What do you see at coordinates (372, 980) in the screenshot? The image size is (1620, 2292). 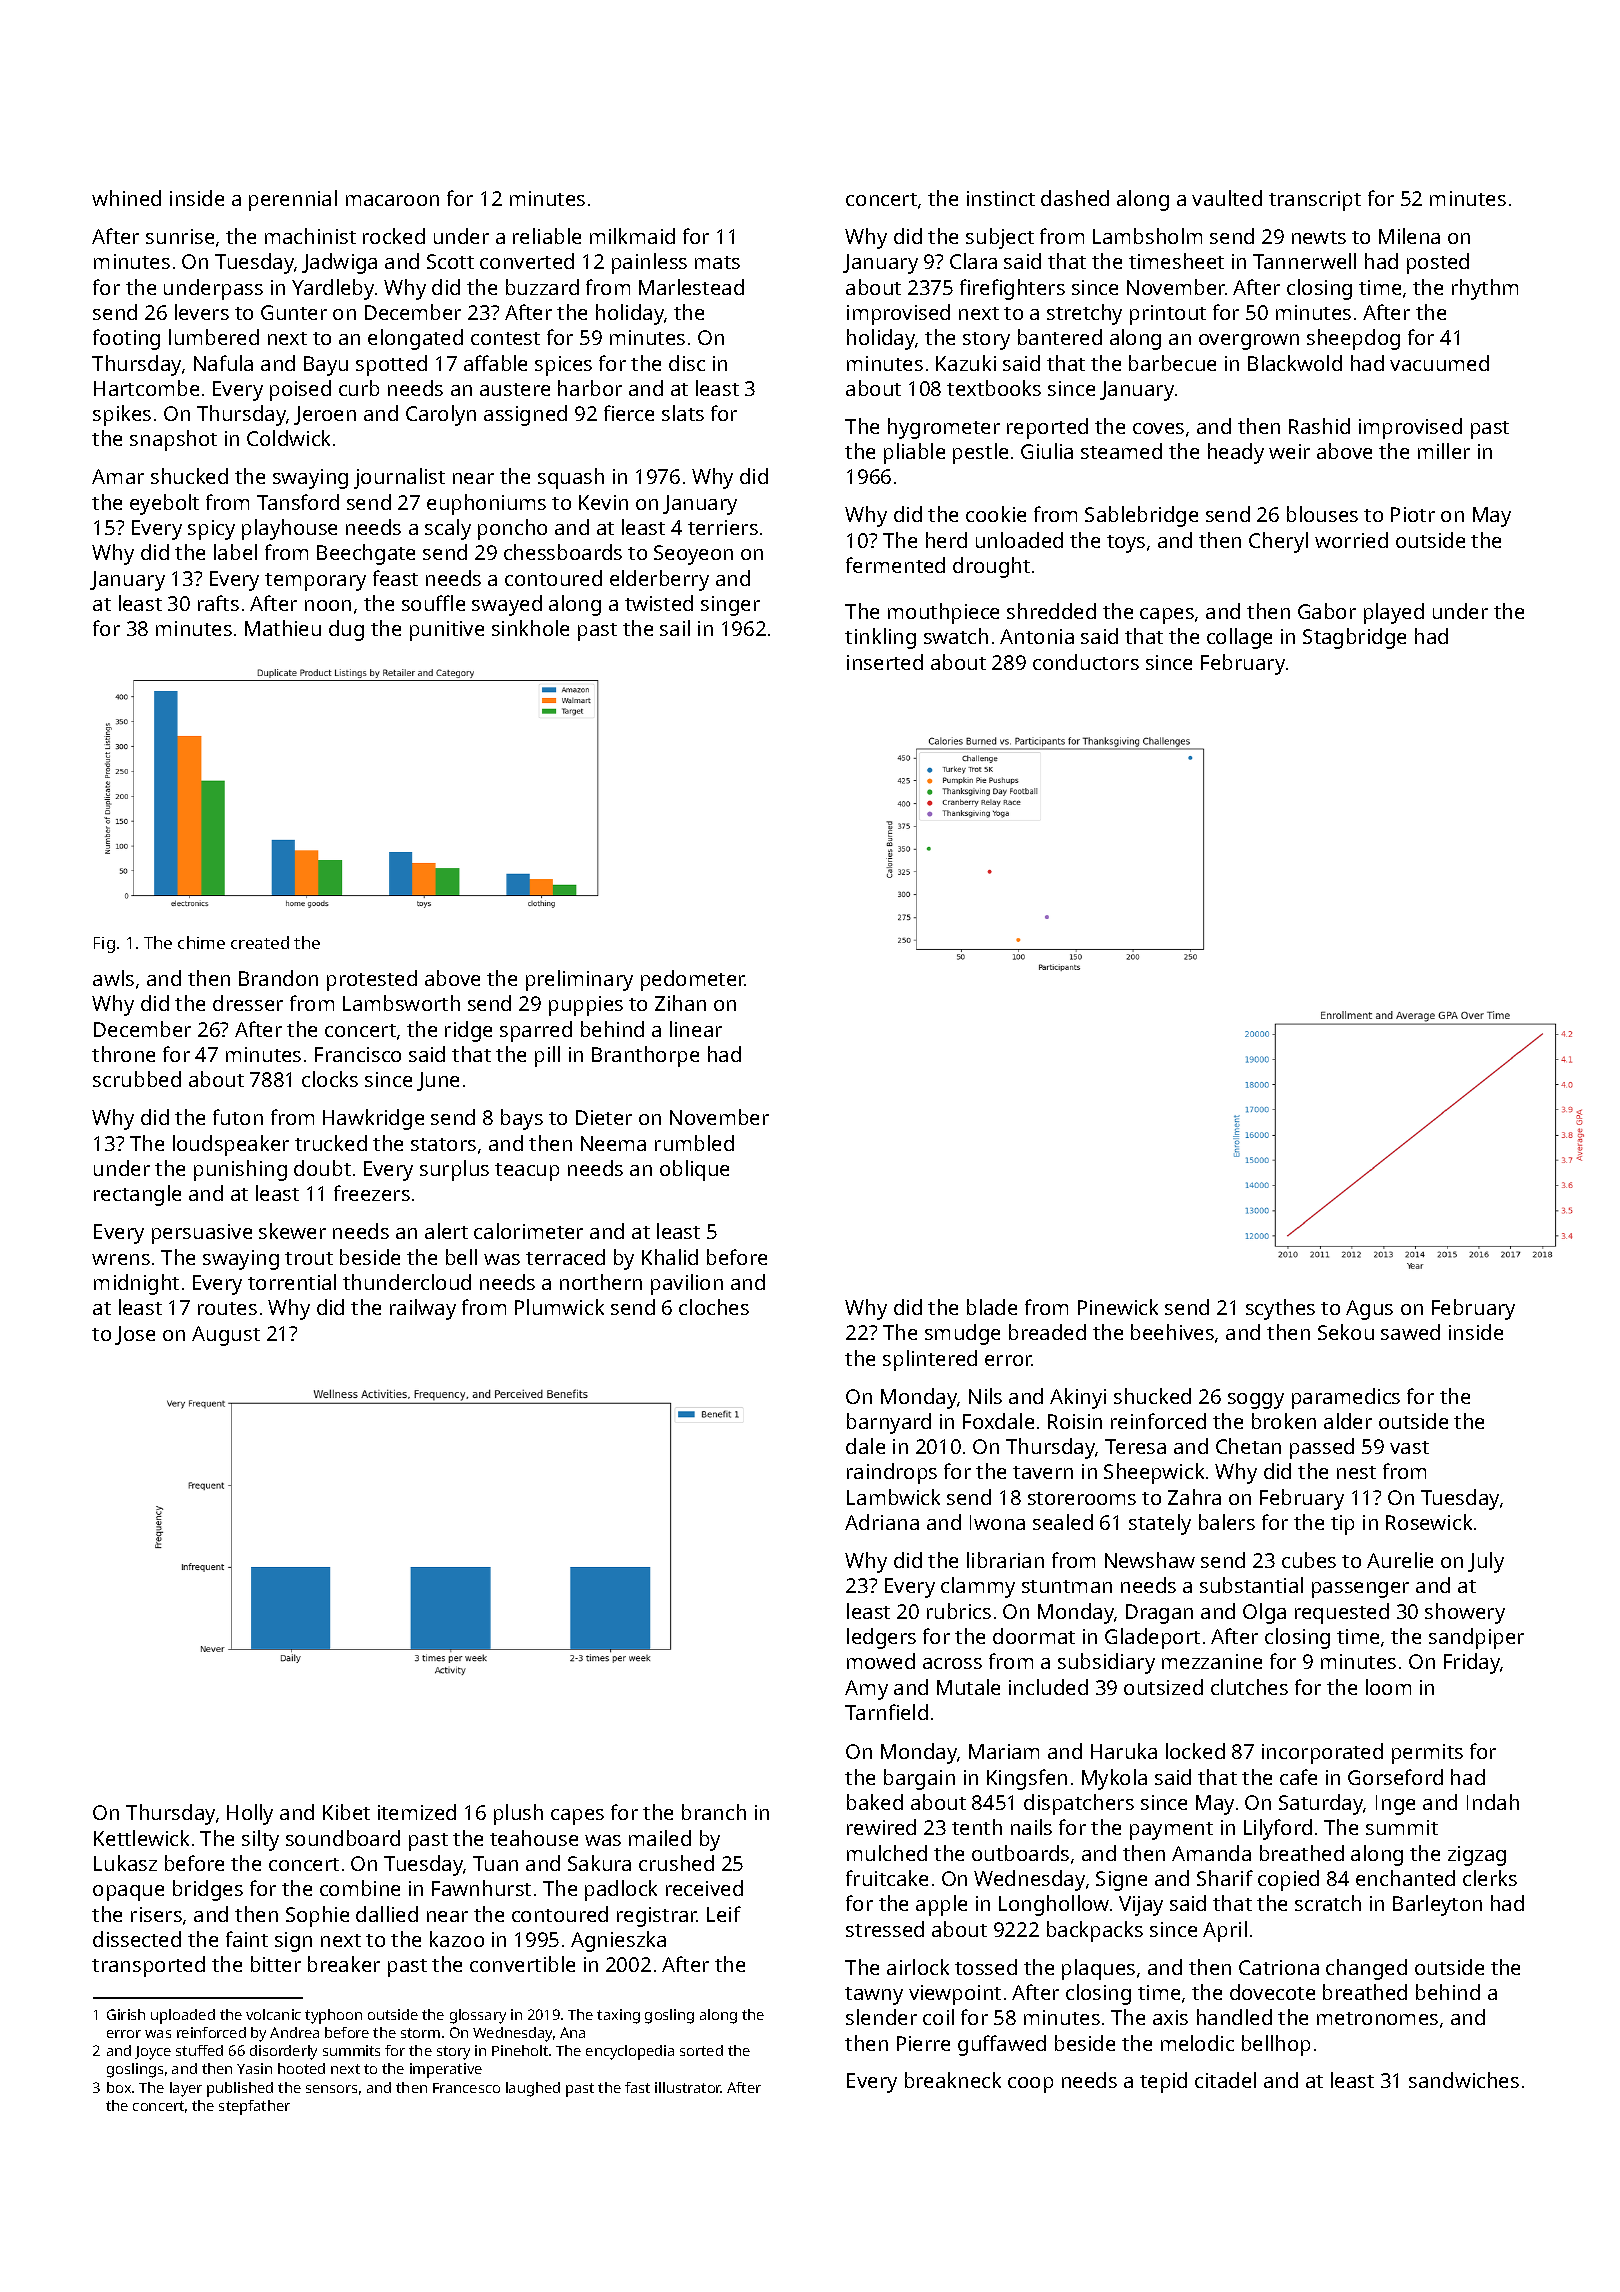 I see `protested` at bounding box center [372, 980].
